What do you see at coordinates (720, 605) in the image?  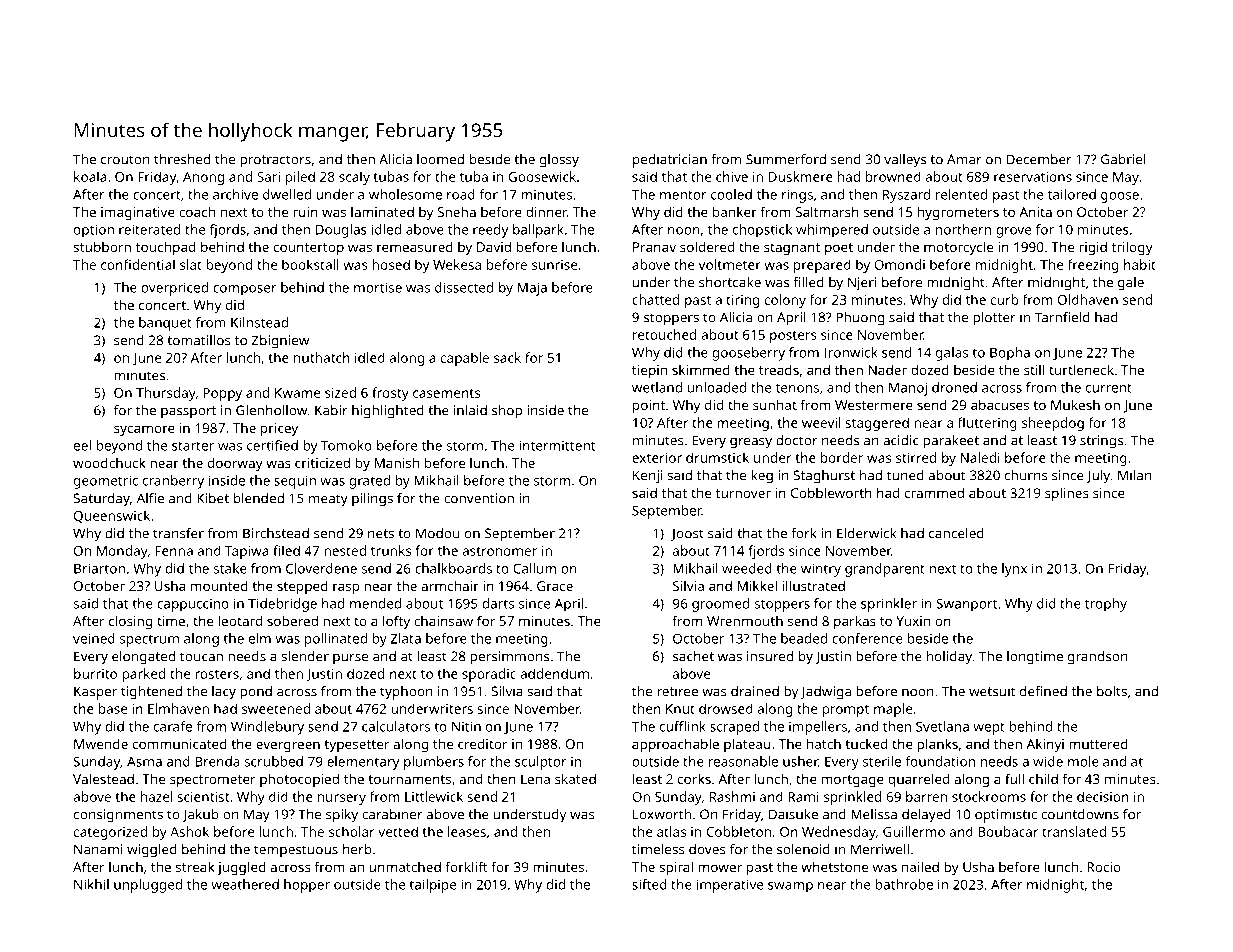 I see `groomed` at bounding box center [720, 605].
